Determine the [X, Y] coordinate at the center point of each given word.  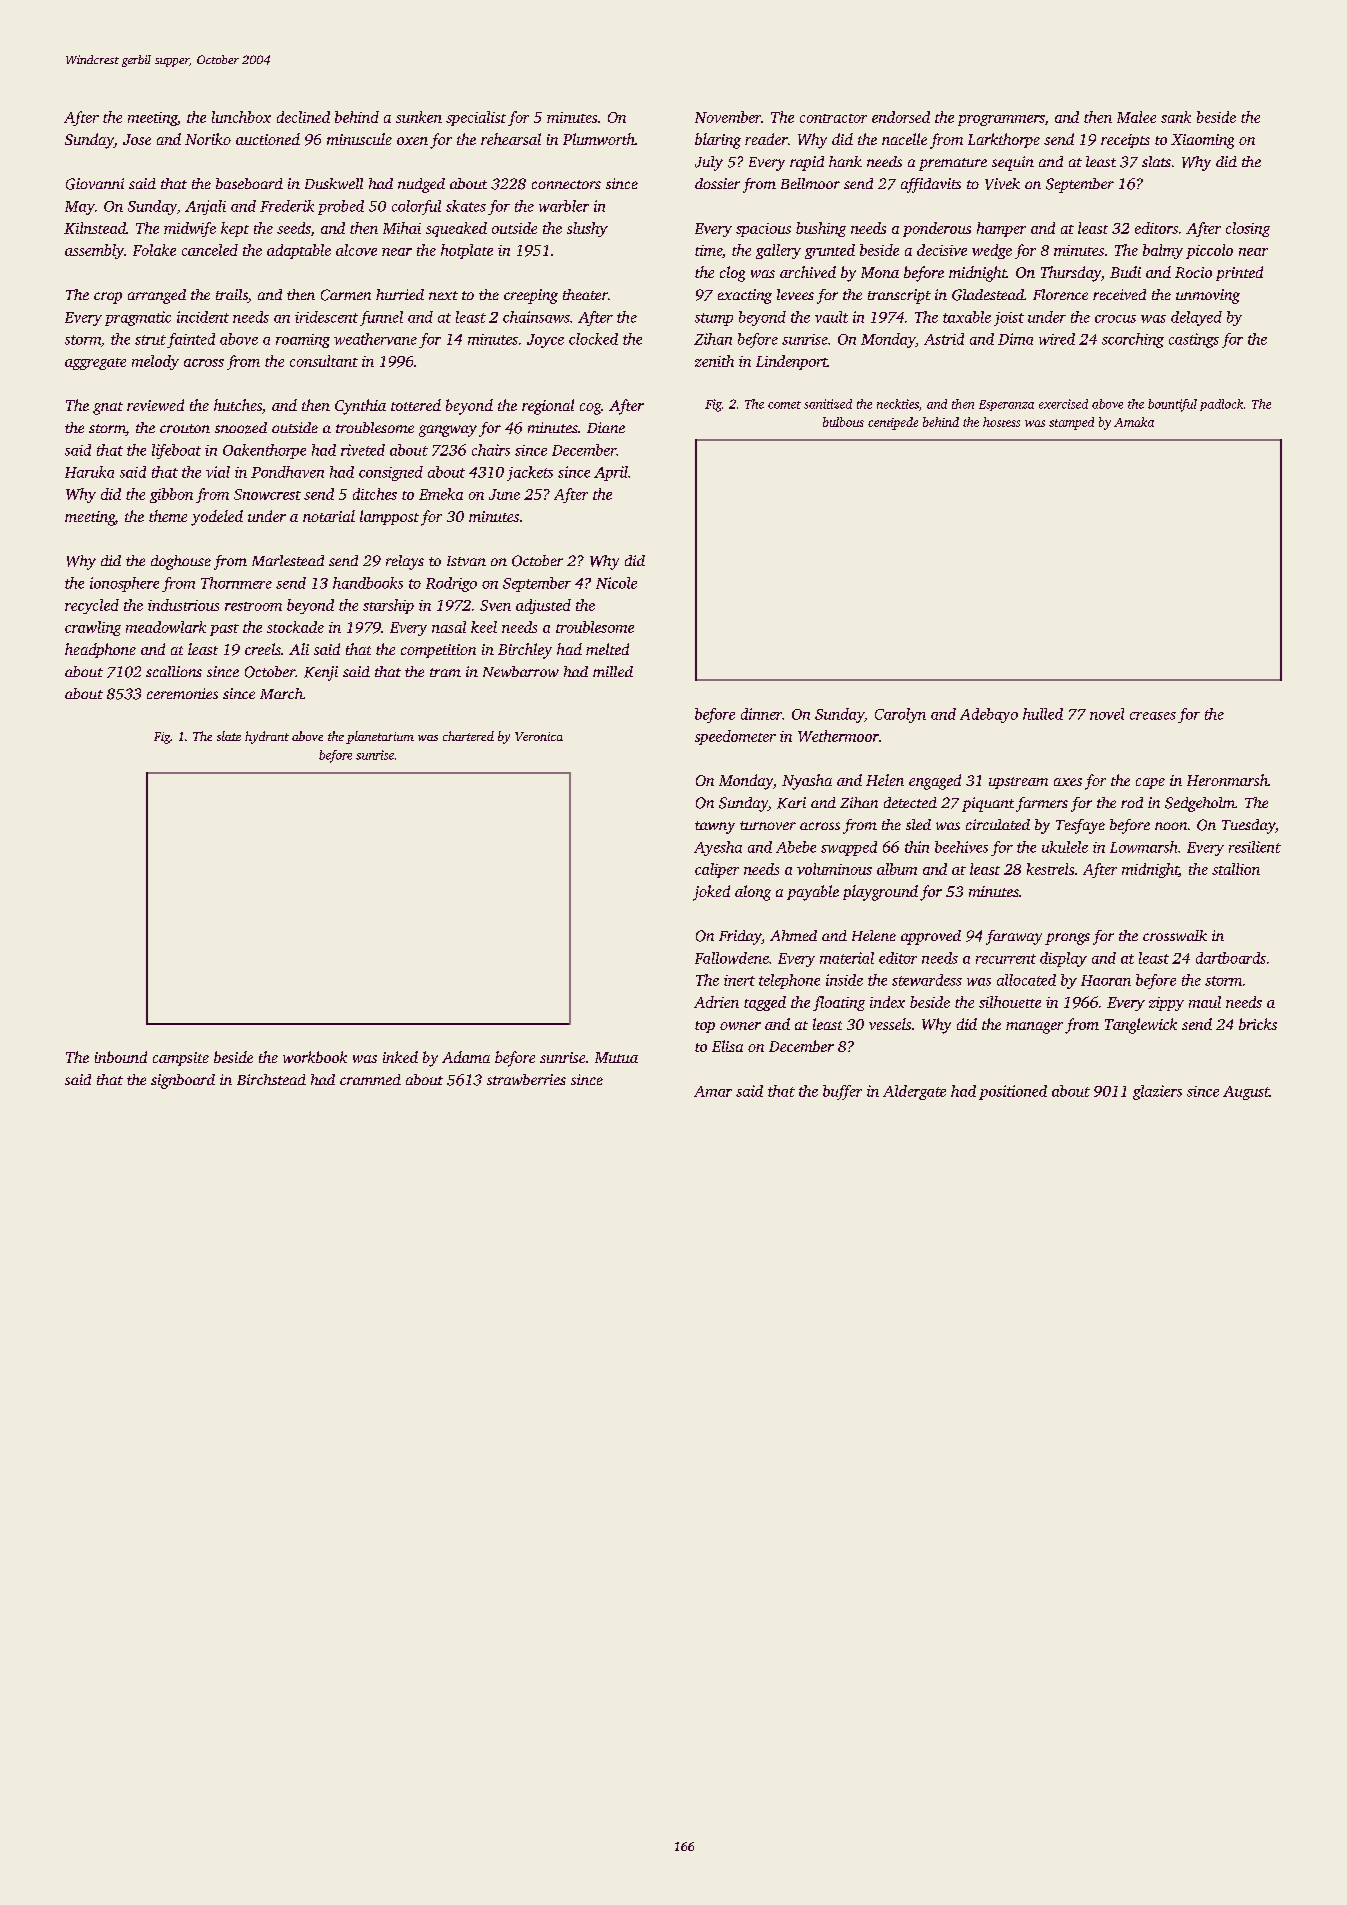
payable [813, 893]
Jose [137, 139]
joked [711, 893]
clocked [593, 339]
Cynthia [360, 407]
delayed [1196, 318]
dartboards [1231, 958]
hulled [1043, 714]
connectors [566, 184]
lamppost [389, 517]
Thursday [1071, 274]
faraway [1014, 937]
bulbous [843, 422]
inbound [121, 1057]
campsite [181, 1059]
